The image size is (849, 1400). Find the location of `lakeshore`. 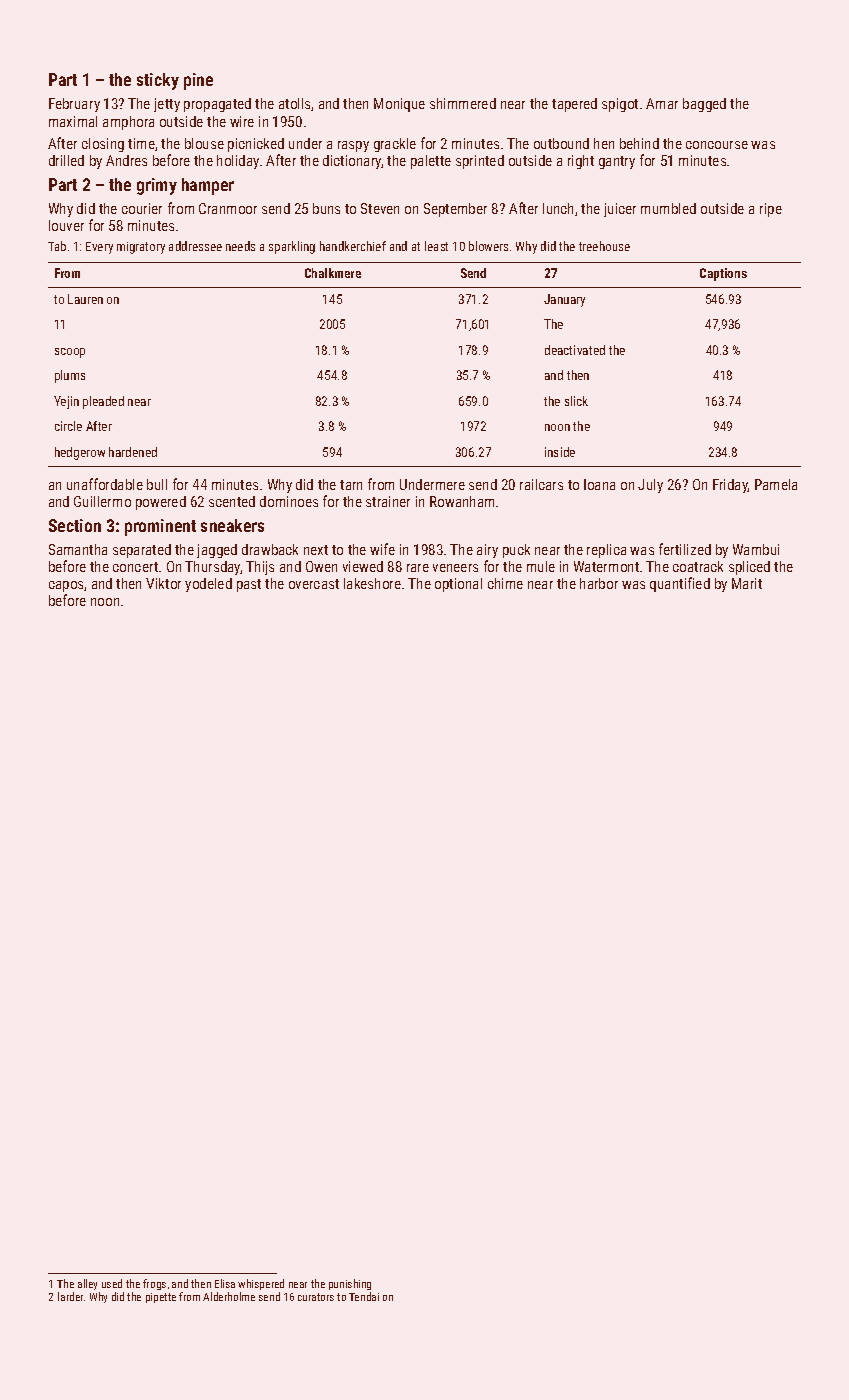

lakeshore is located at coordinates (372, 583).
